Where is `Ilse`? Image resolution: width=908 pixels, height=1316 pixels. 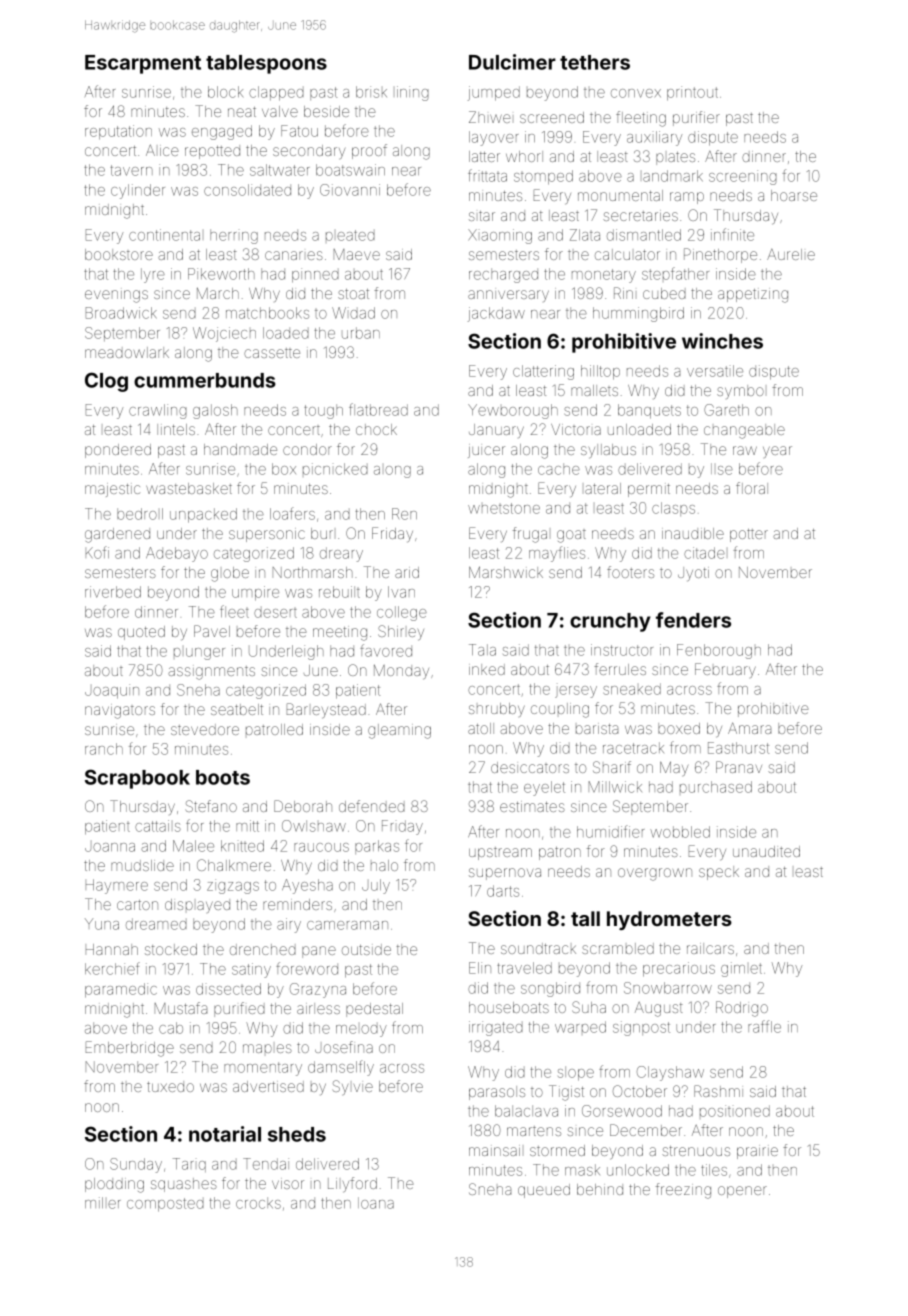
Ilse is located at coordinates (722, 469).
